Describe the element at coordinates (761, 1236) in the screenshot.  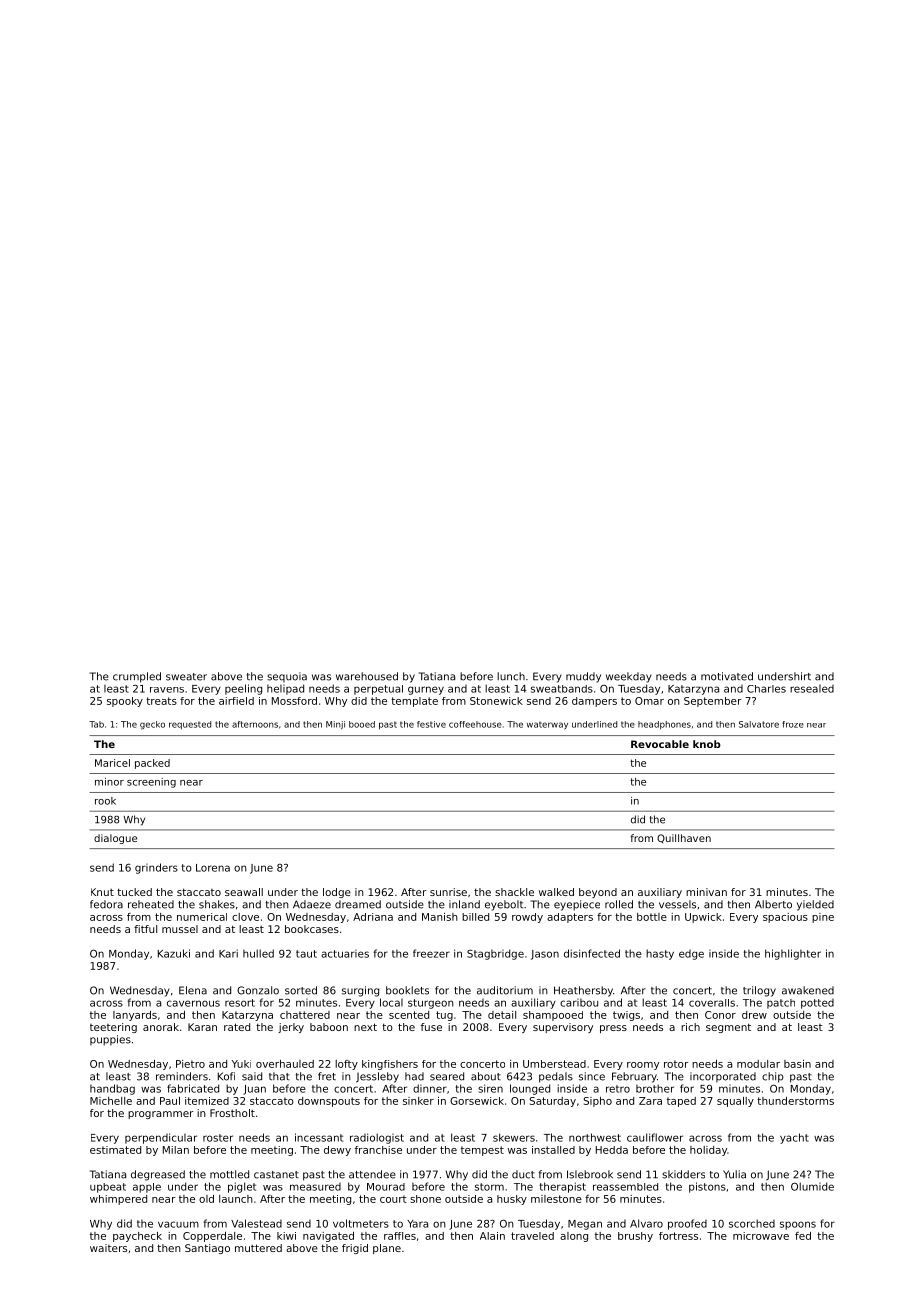
I see `microwave` at that location.
